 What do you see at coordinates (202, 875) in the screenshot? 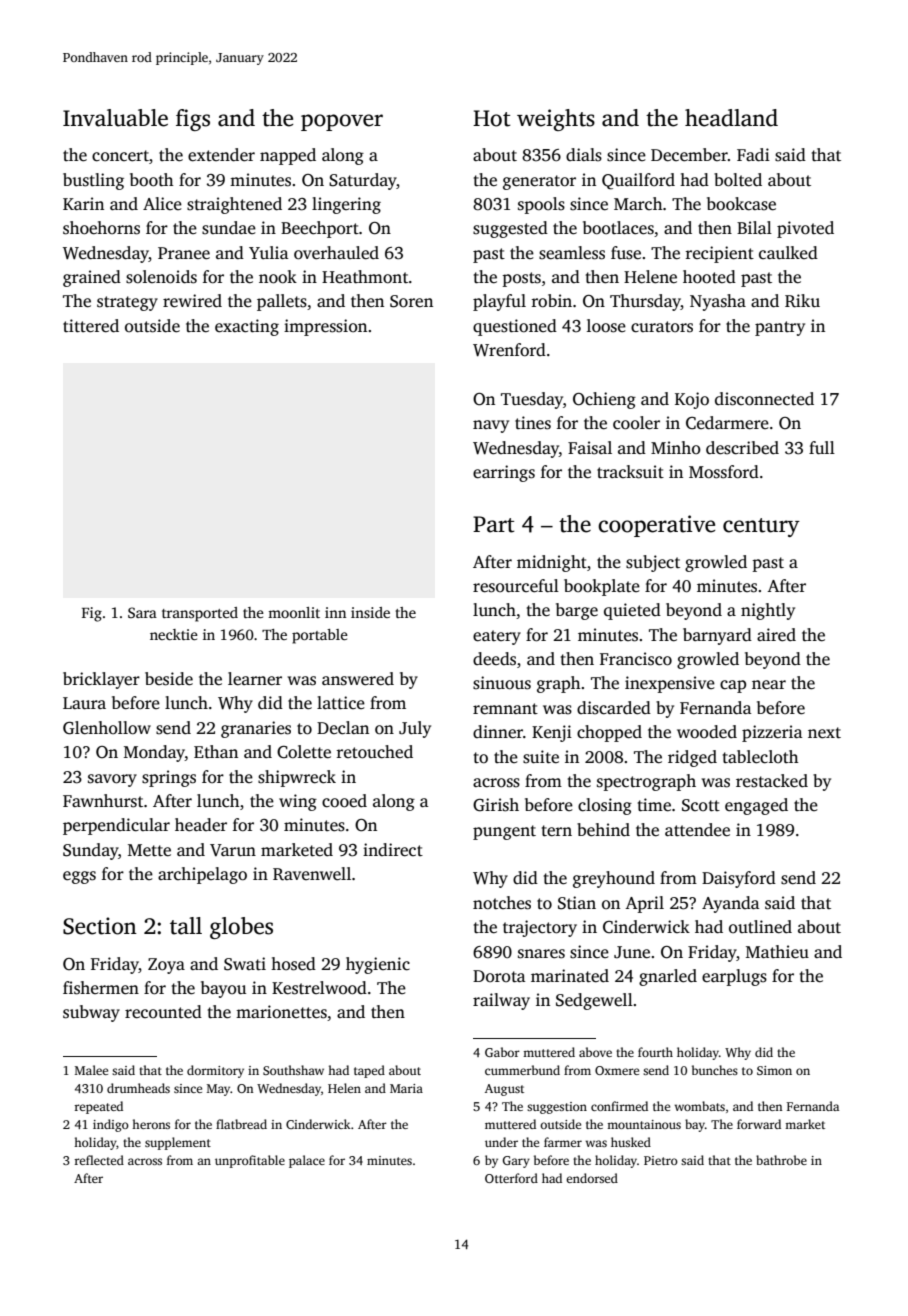
I see `archipelago` at bounding box center [202, 875].
